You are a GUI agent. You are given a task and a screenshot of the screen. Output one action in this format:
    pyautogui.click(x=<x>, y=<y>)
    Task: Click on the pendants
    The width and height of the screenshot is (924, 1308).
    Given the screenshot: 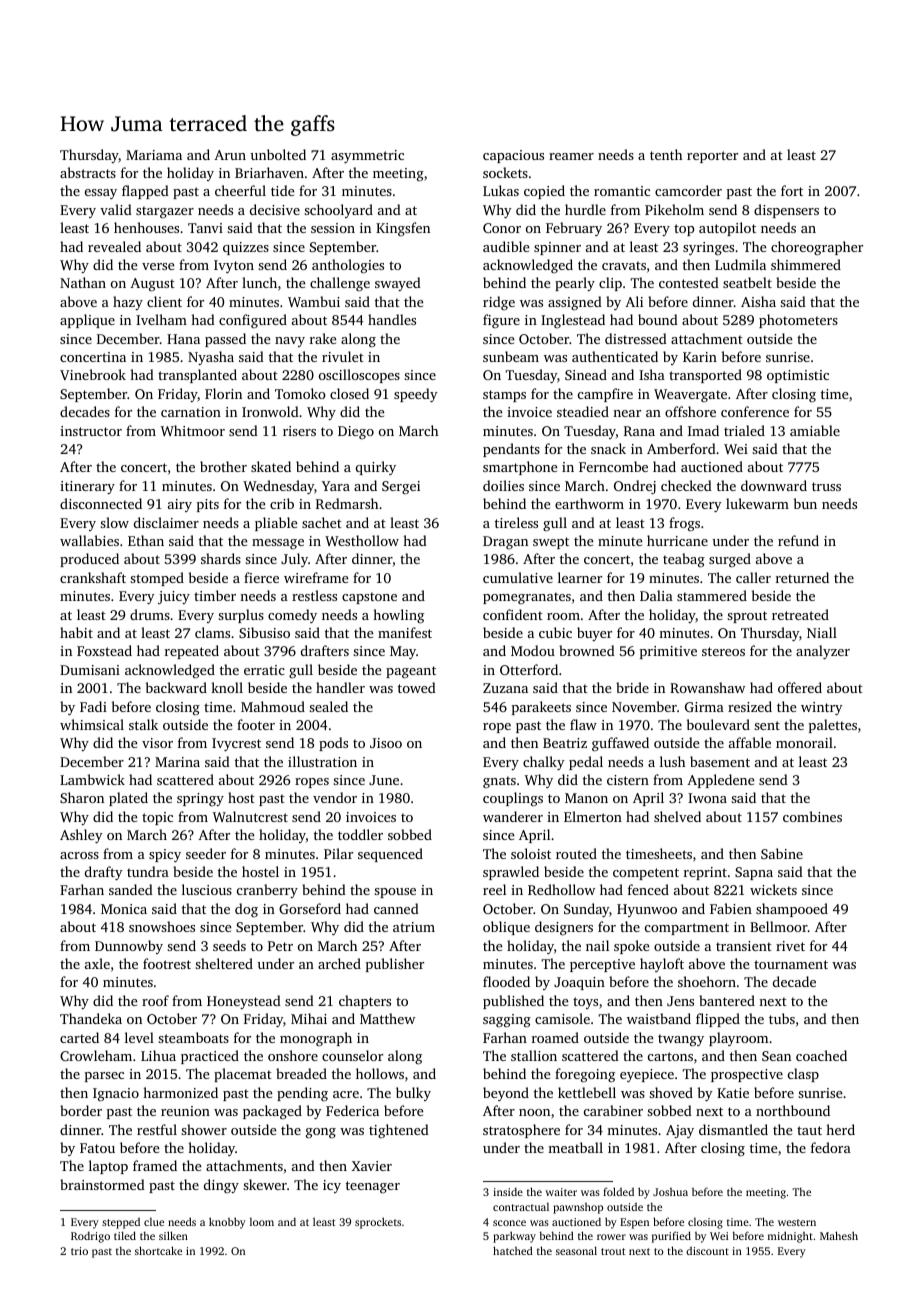 What is the action you would take?
    pyautogui.click(x=511, y=450)
